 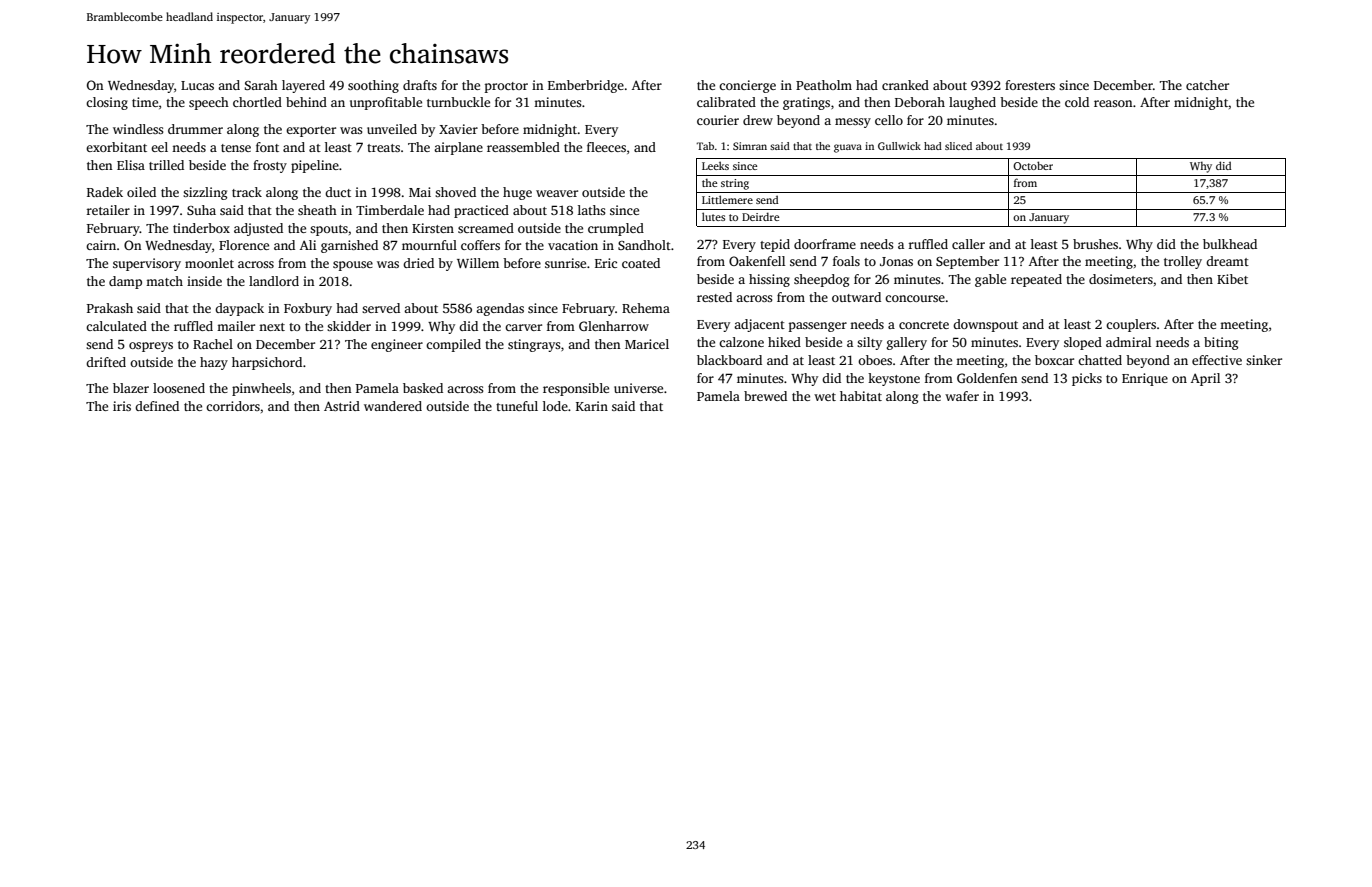 What do you see at coordinates (197, 85) in the document?
I see `Lucas` at bounding box center [197, 85].
